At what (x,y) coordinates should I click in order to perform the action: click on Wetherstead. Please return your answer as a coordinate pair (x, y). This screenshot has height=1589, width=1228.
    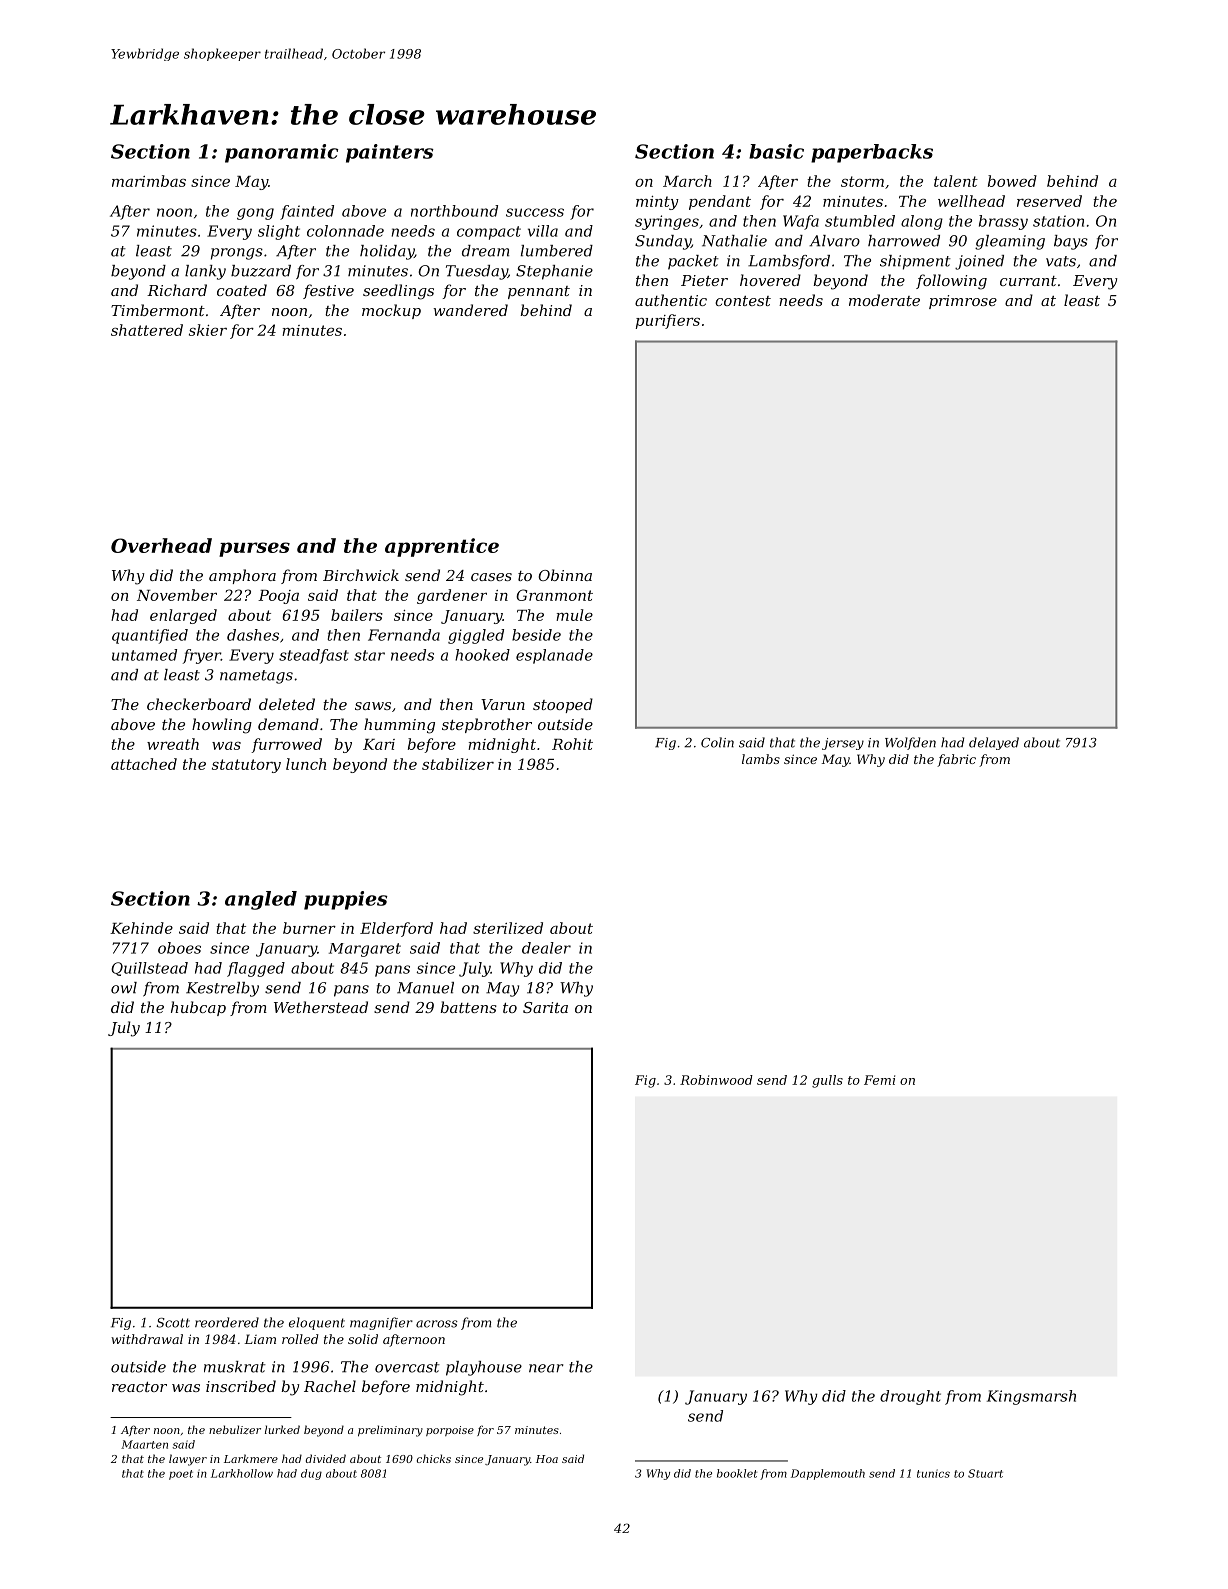
    Looking at the image, I should click on (321, 1007).
